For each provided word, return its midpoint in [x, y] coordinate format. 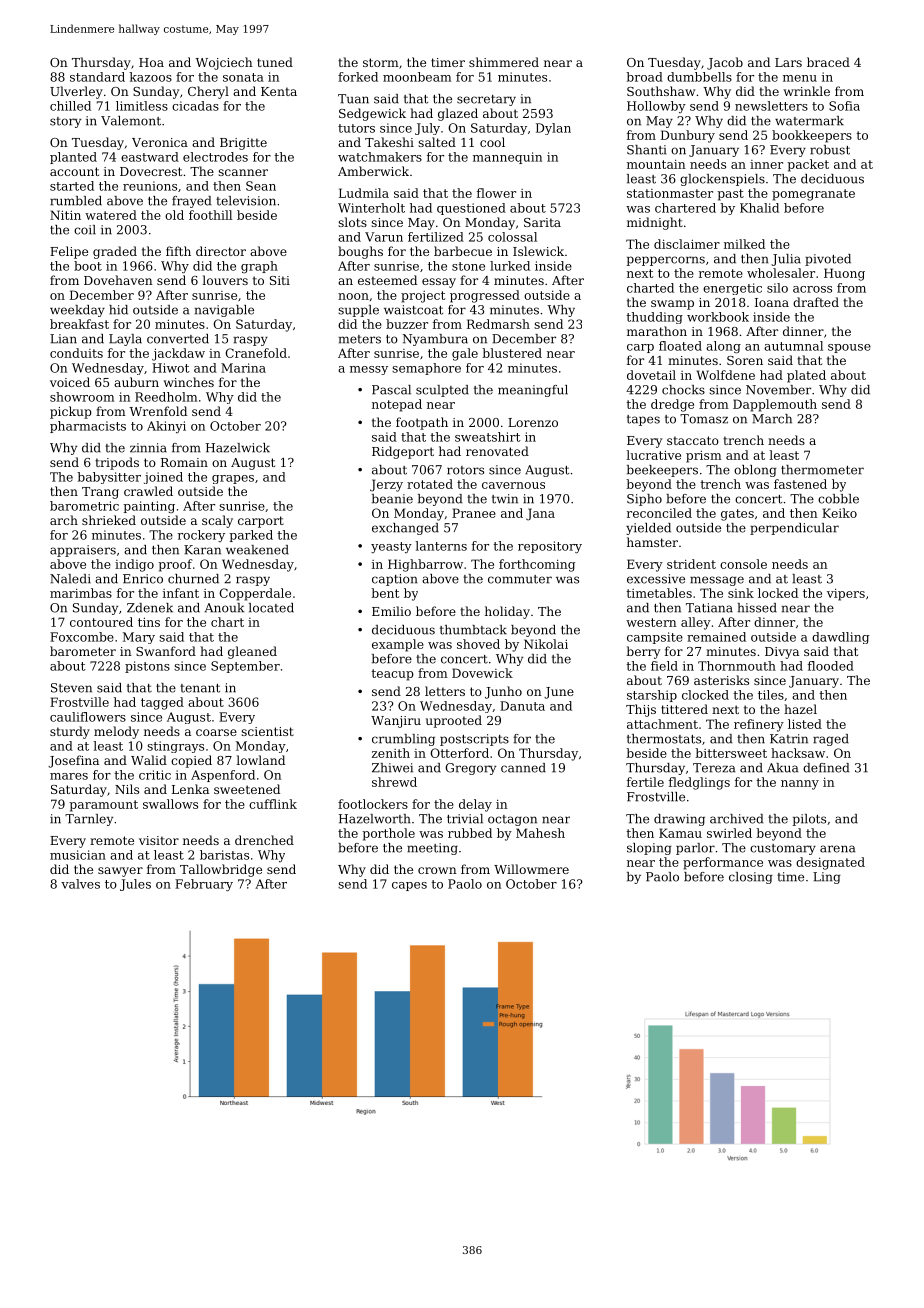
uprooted [454, 721]
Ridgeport [403, 452]
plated [806, 376]
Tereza [714, 768]
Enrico [143, 579]
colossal [512, 237]
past [730, 195]
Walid [149, 760]
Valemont [131, 121]
